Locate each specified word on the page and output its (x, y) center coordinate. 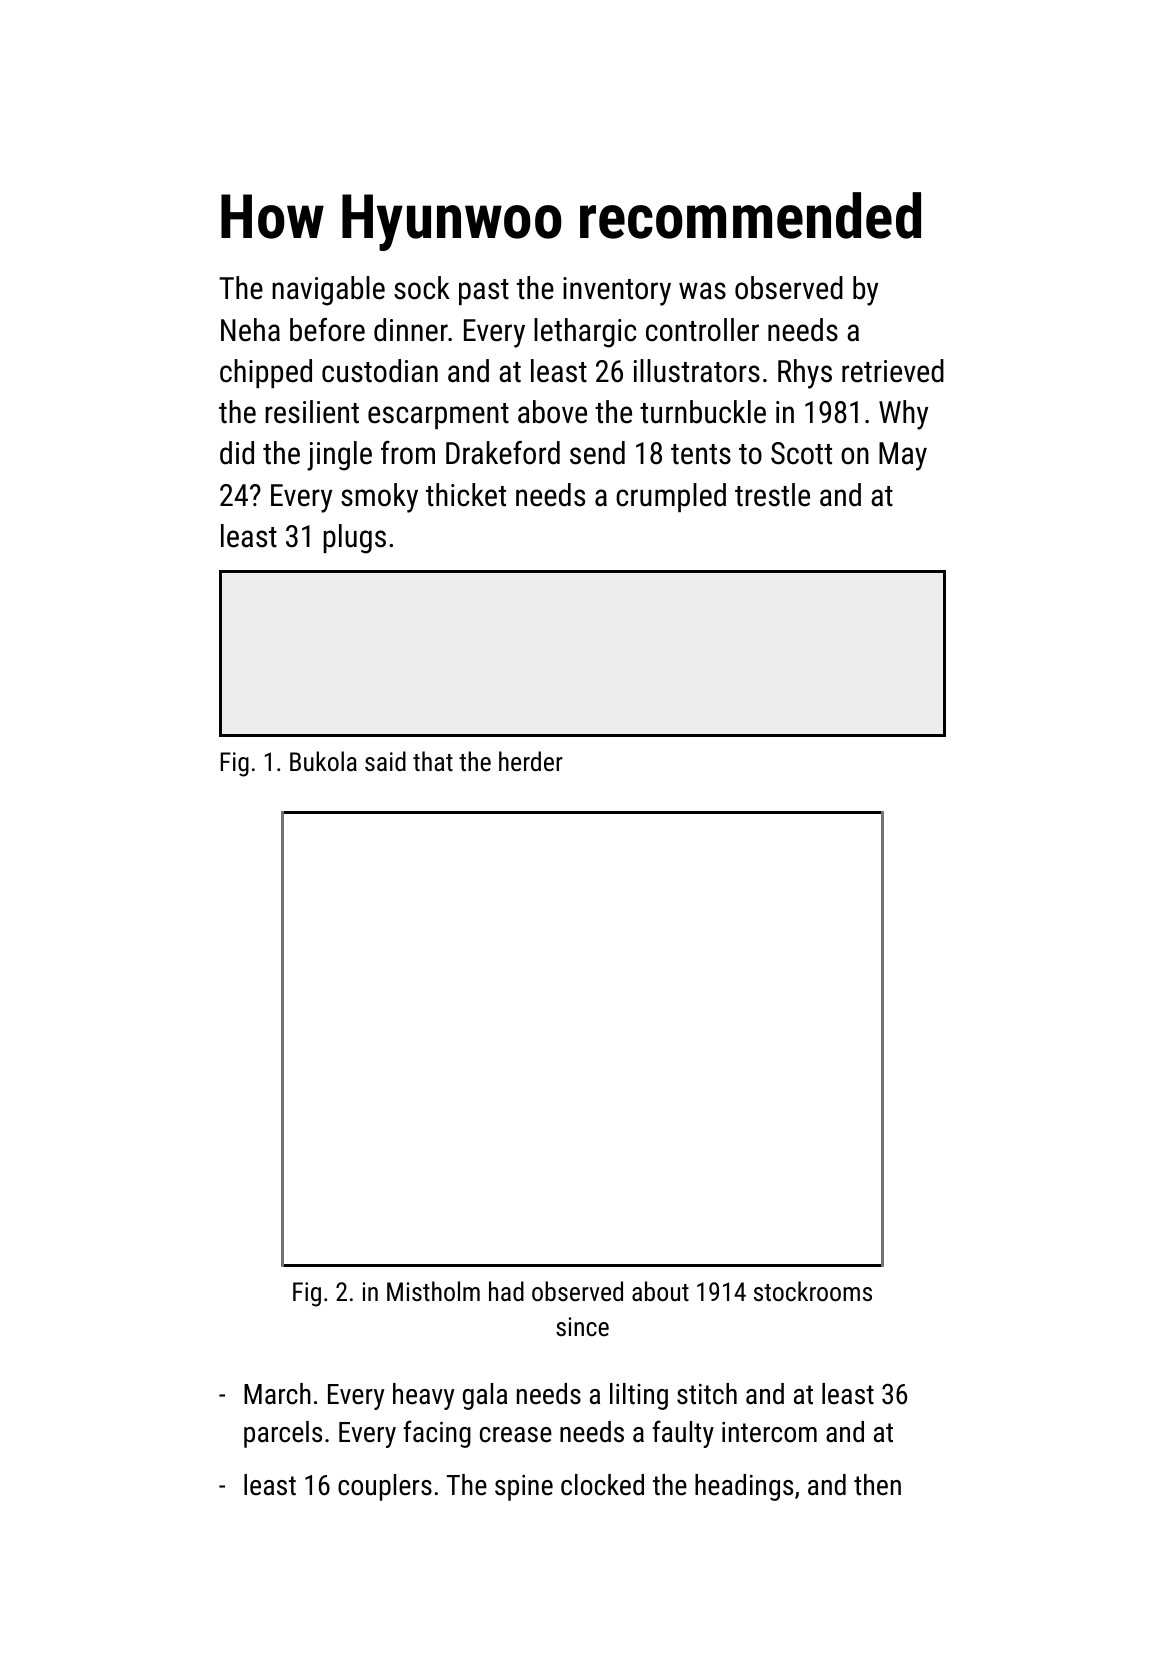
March (277, 1394)
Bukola (323, 761)
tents (701, 454)
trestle (772, 495)
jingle (339, 456)
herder (531, 761)
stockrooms (813, 1291)
